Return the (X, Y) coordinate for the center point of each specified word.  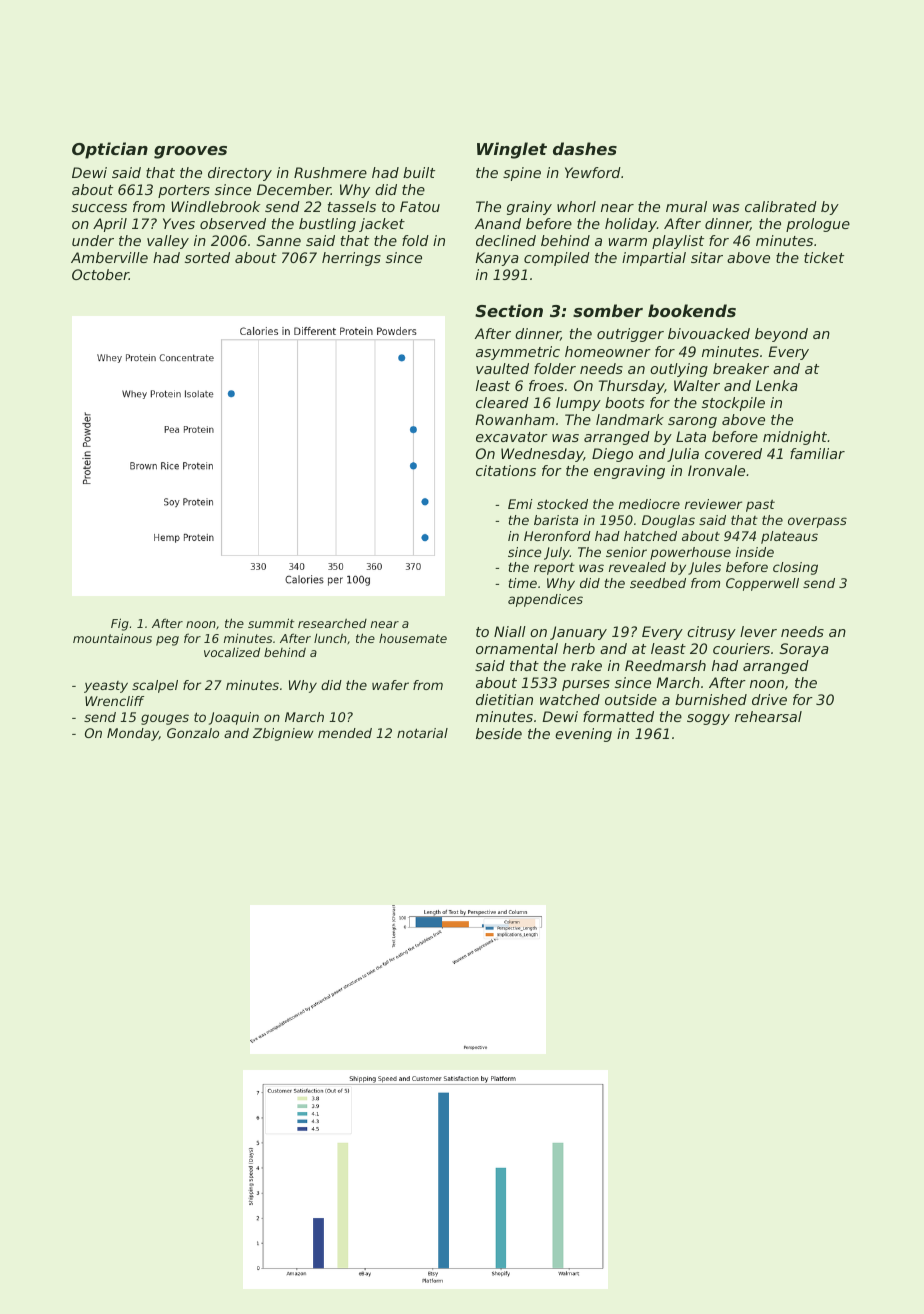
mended (345, 733)
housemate (413, 638)
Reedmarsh (665, 665)
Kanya (497, 259)
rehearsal (768, 716)
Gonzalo (193, 733)
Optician (110, 150)
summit (271, 623)
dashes (585, 148)
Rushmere (330, 172)
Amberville (109, 257)
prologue (818, 225)
